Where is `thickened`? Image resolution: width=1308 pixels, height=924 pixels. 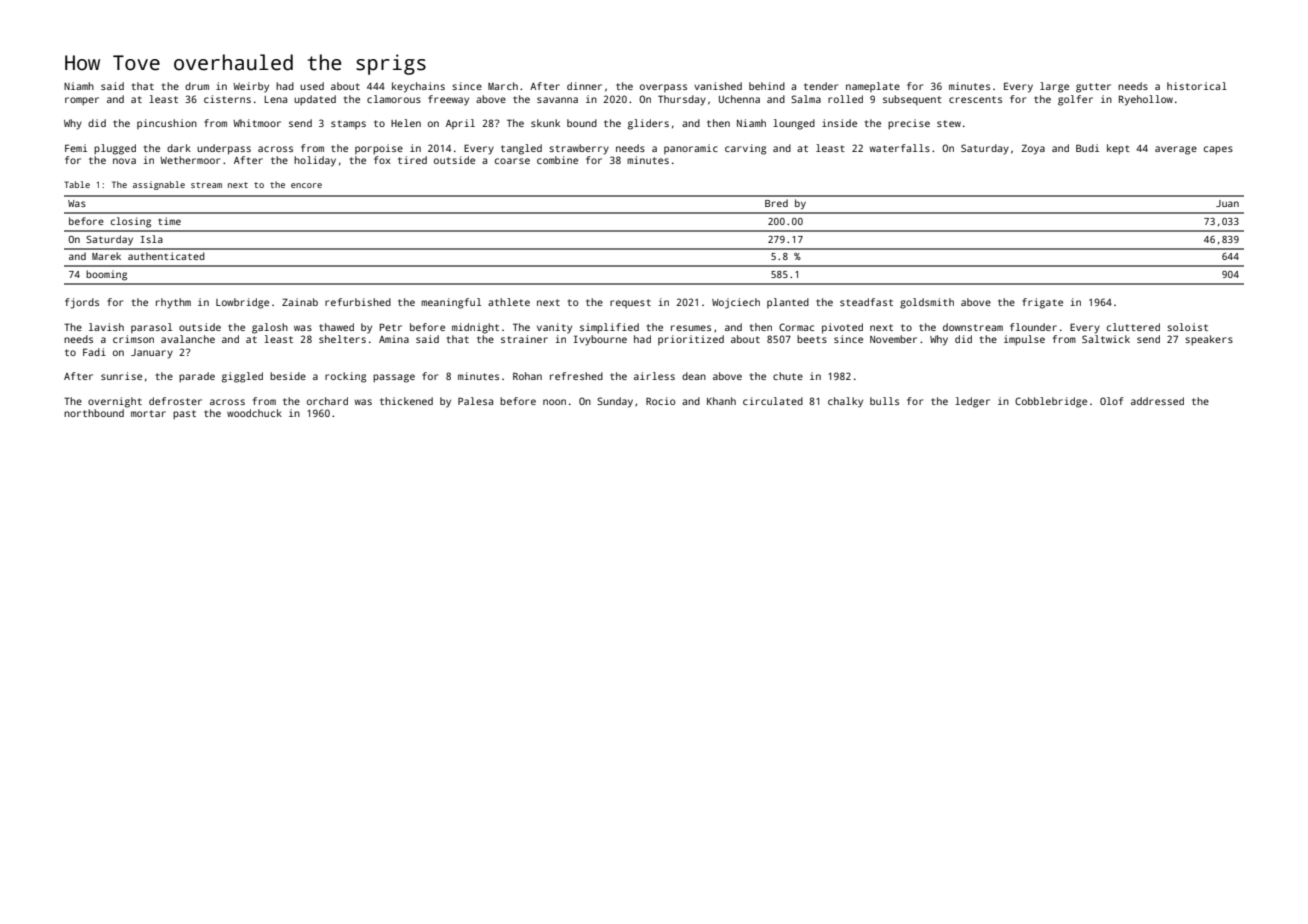
thickened is located at coordinates (406, 401).
